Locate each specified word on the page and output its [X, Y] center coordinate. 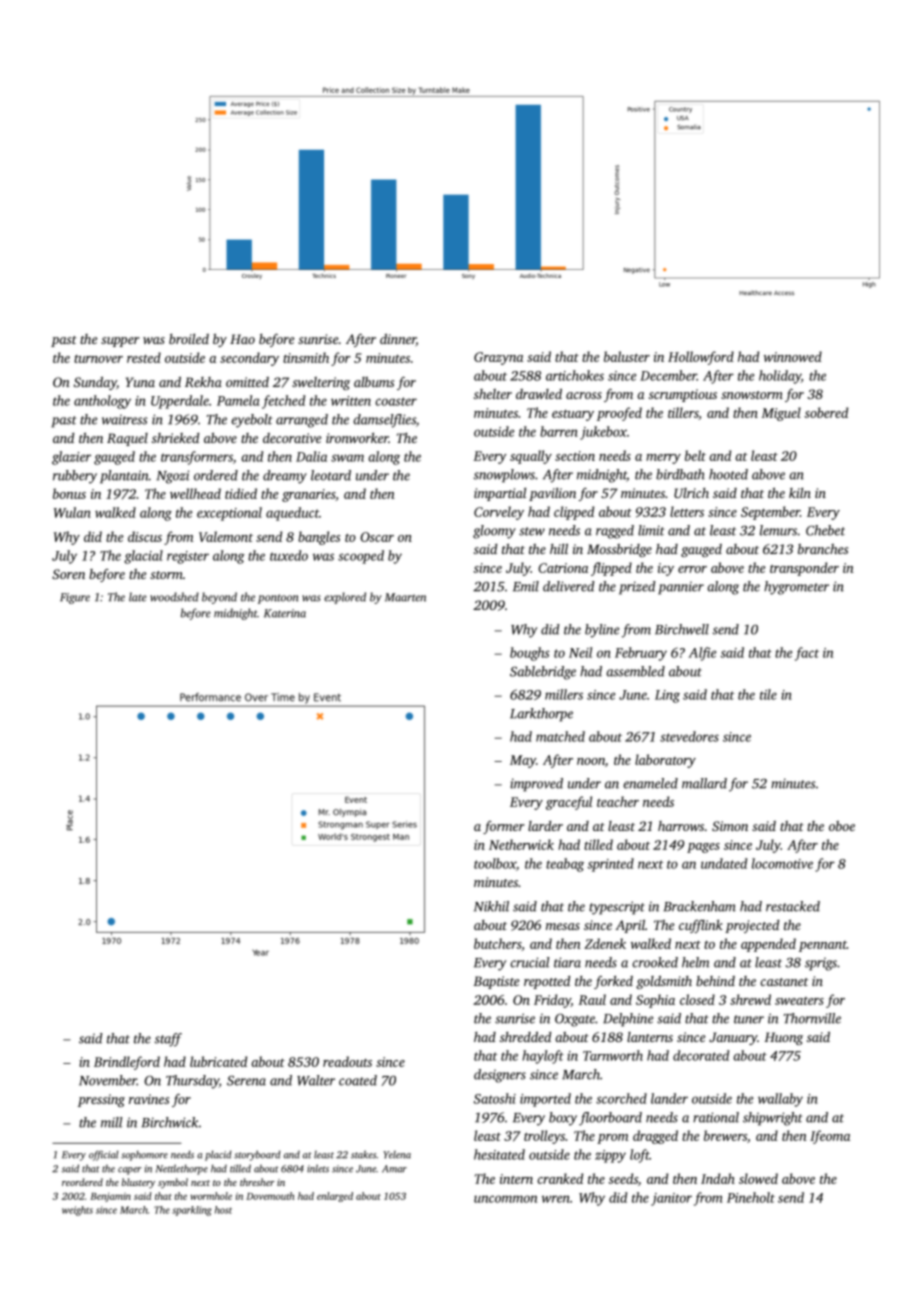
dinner [398, 340]
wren [556, 1199]
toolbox [495, 863]
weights [77, 1211]
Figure [75, 598]
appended [768, 945]
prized [637, 588]
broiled [189, 339]
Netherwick [521, 844]
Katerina [285, 613]
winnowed [793, 356]
